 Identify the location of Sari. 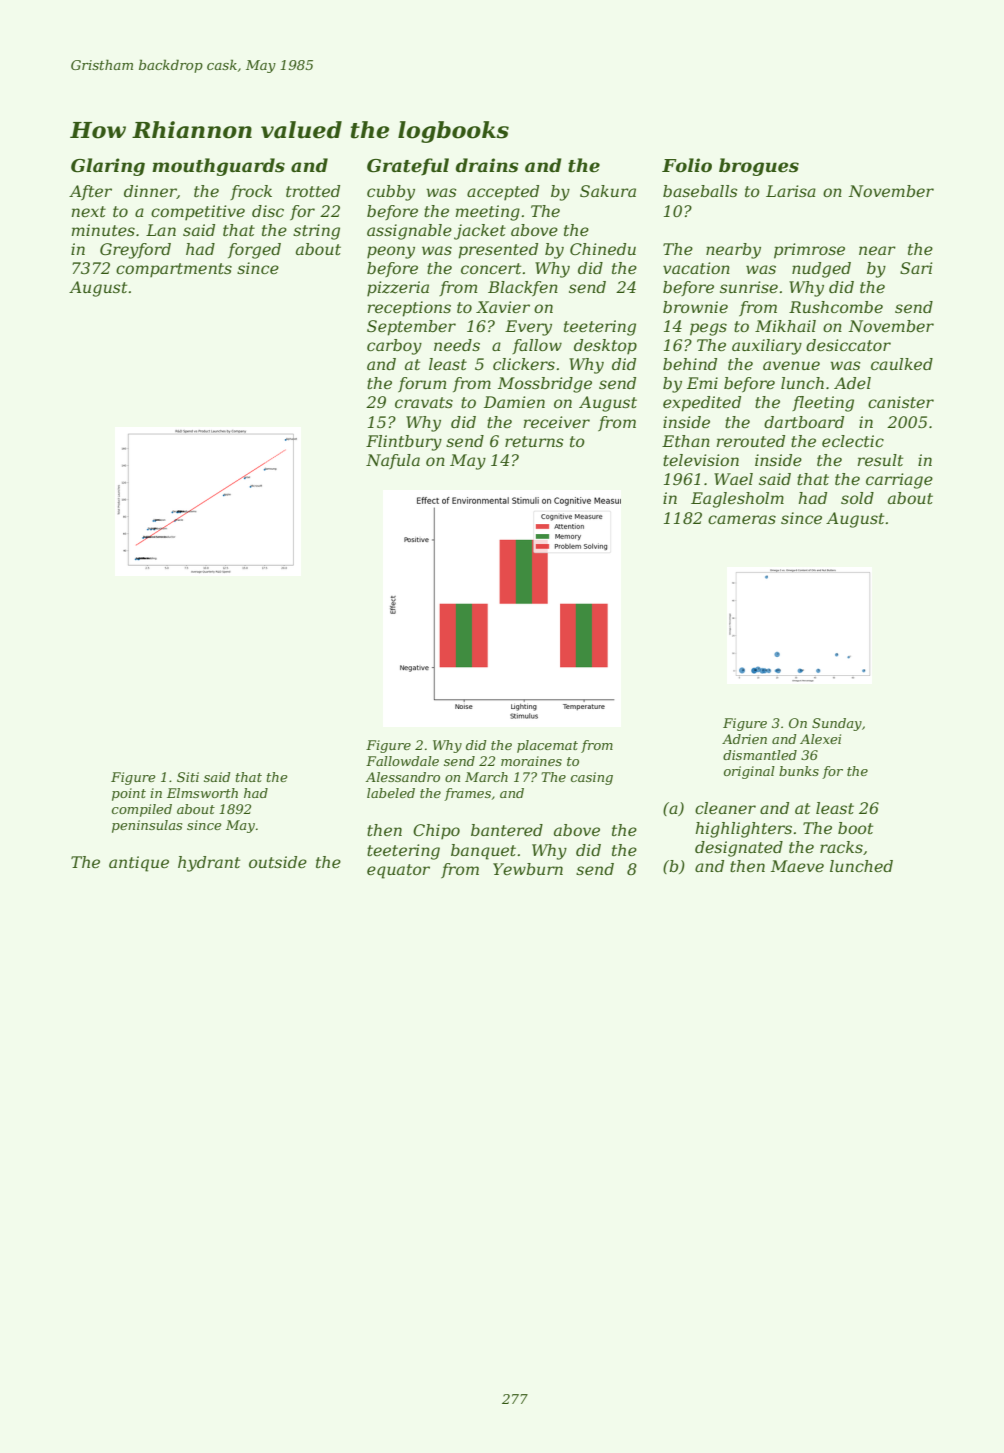
(916, 268).
